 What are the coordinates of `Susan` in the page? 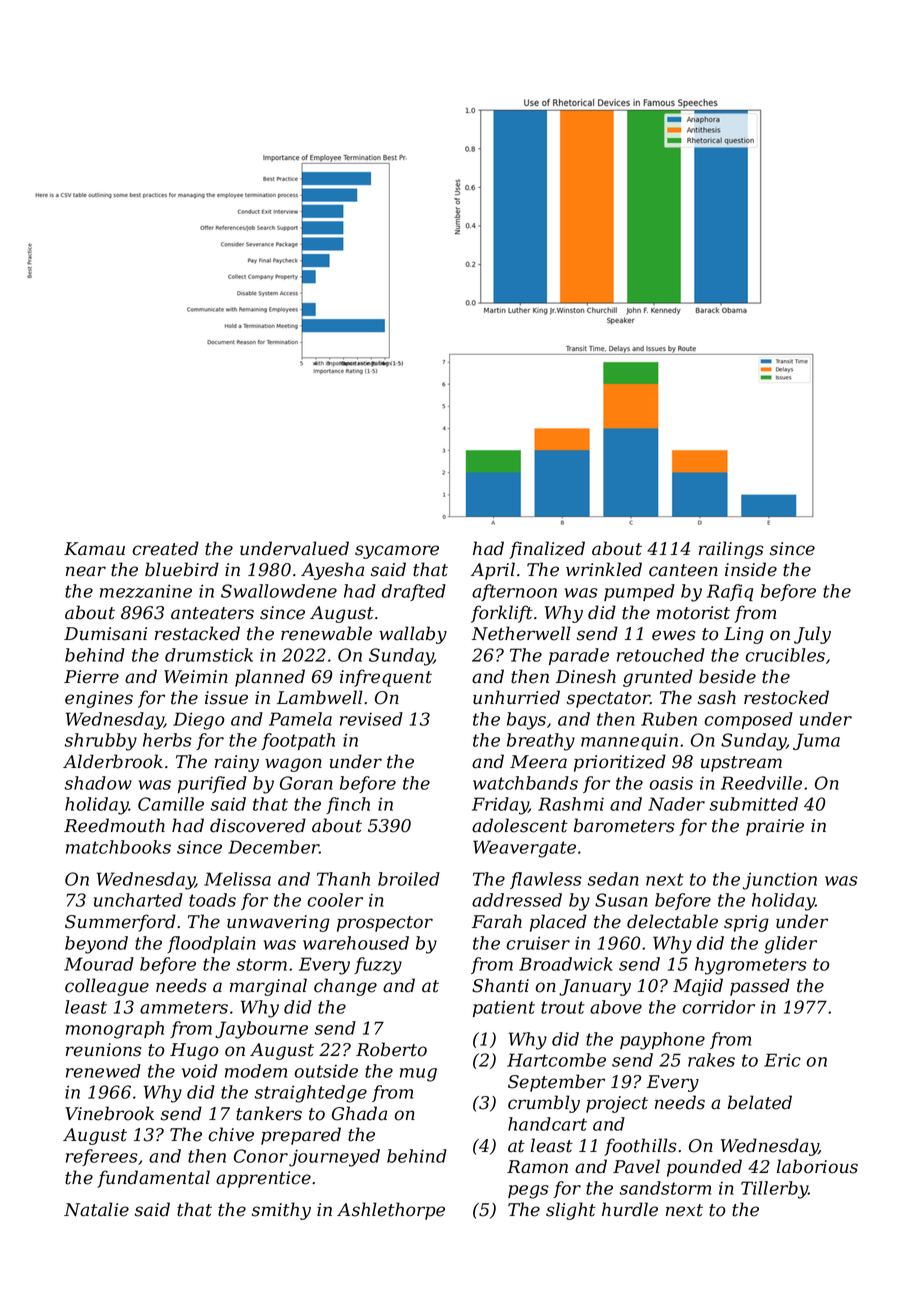 It's located at (621, 900).
